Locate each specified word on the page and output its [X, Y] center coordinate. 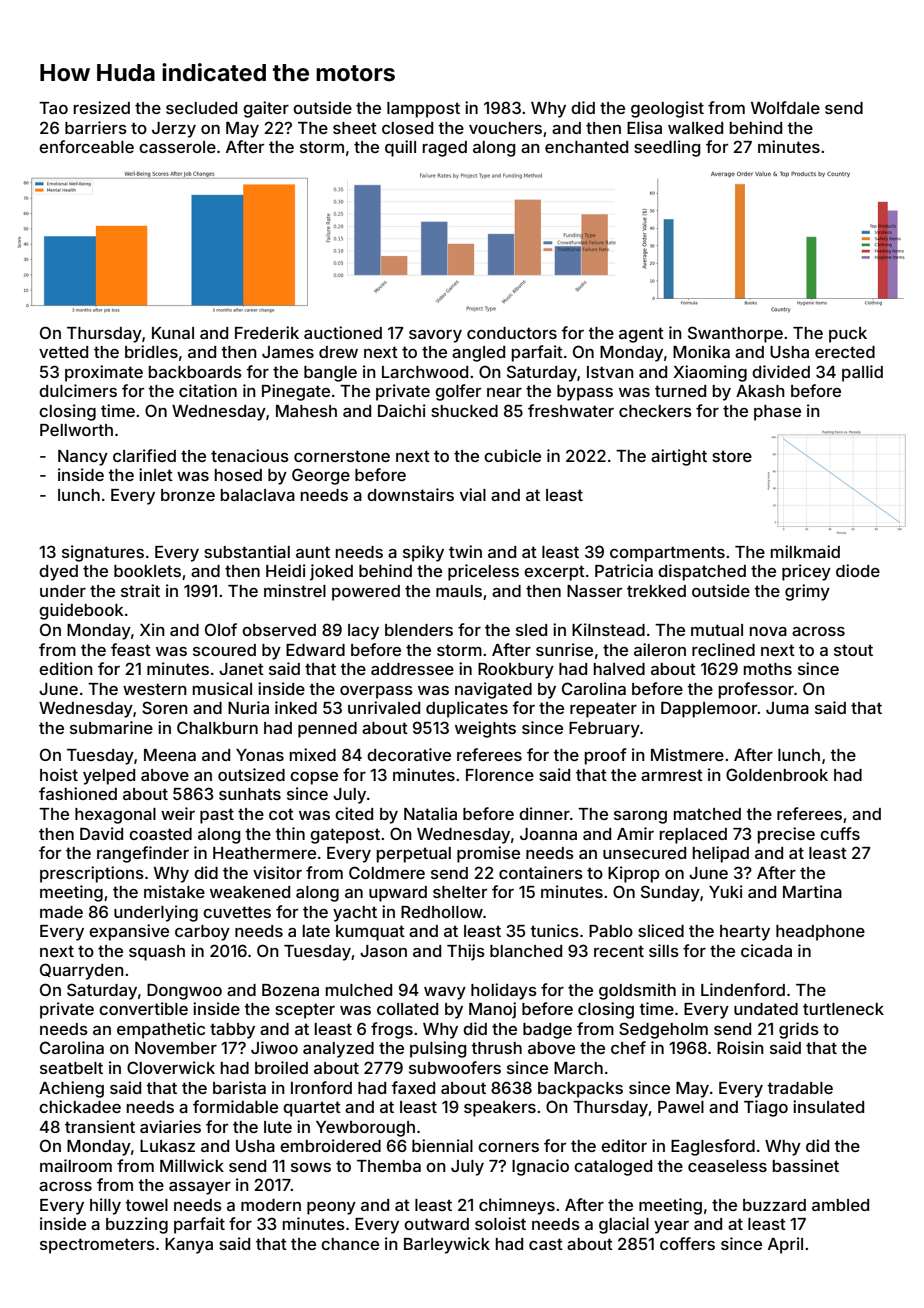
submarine [111, 727]
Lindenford [743, 989]
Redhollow [442, 912]
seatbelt [71, 1068]
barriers [96, 127]
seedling [667, 148]
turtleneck [843, 1009]
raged [445, 149]
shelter [460, 892]
